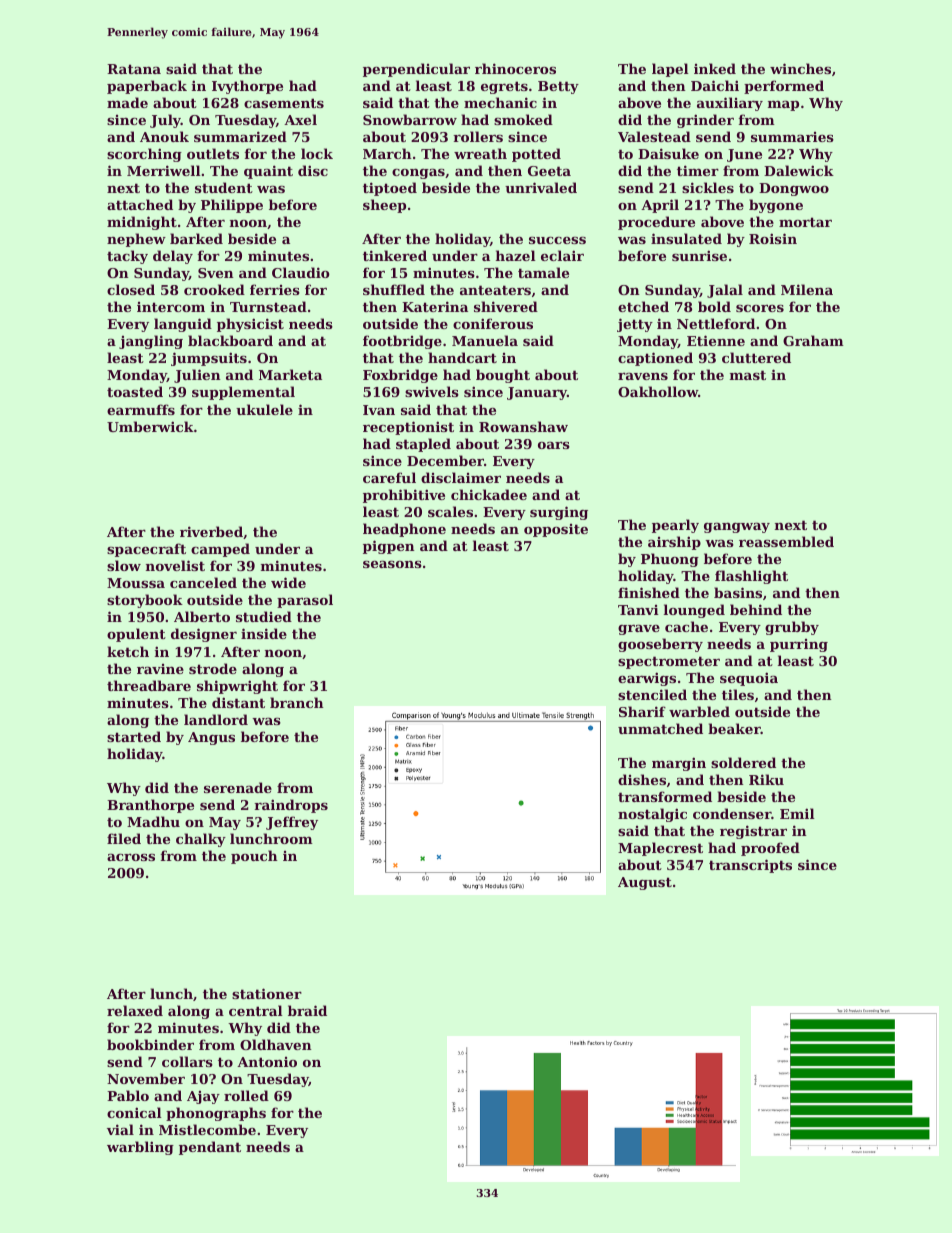 The width and height of the image is (952, 1233). I want to click on Betty, so click(558, 87).
